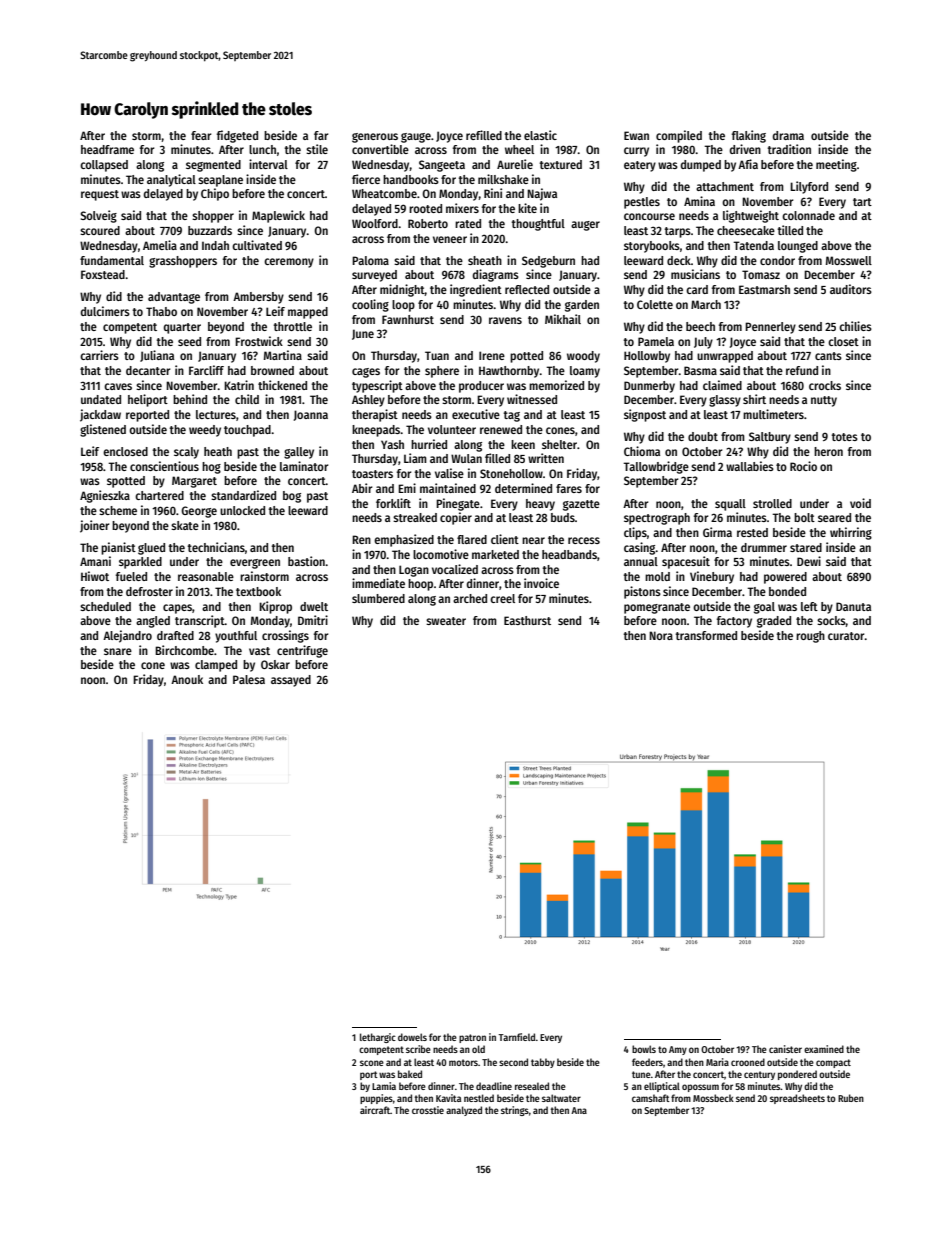  What do you see at coordinates (186, 453) in the image?
I see `scaly` at bounding box center [186, 453].
